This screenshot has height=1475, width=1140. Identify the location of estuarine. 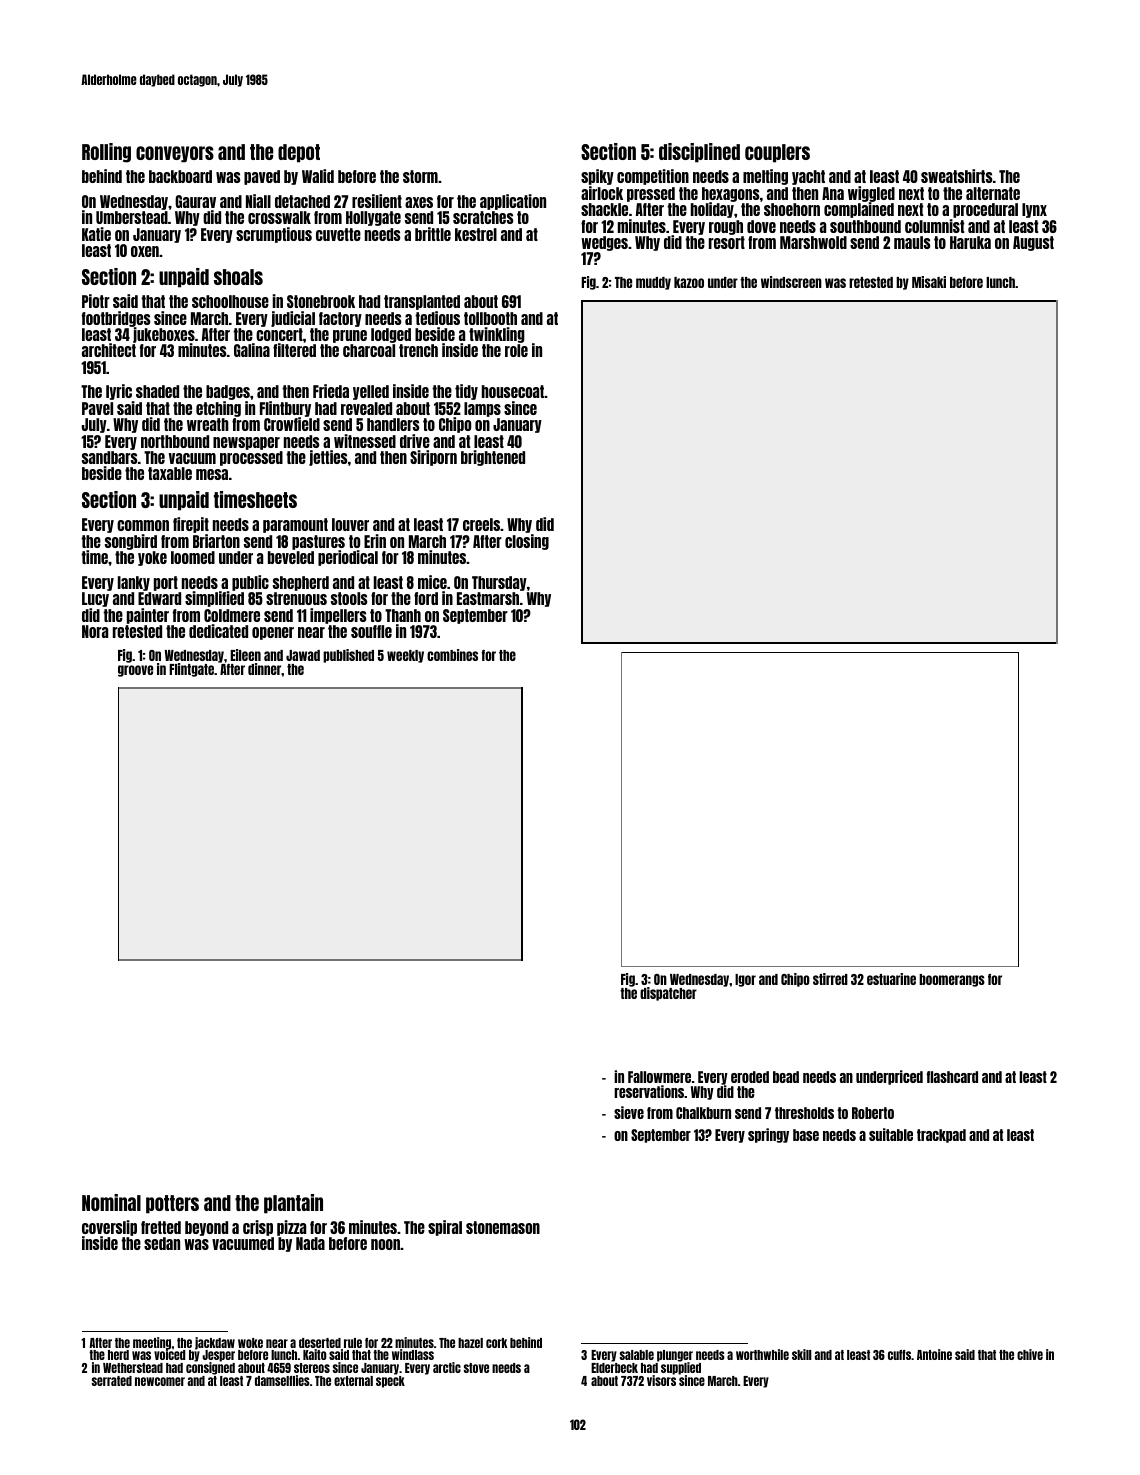
(891, 979).
